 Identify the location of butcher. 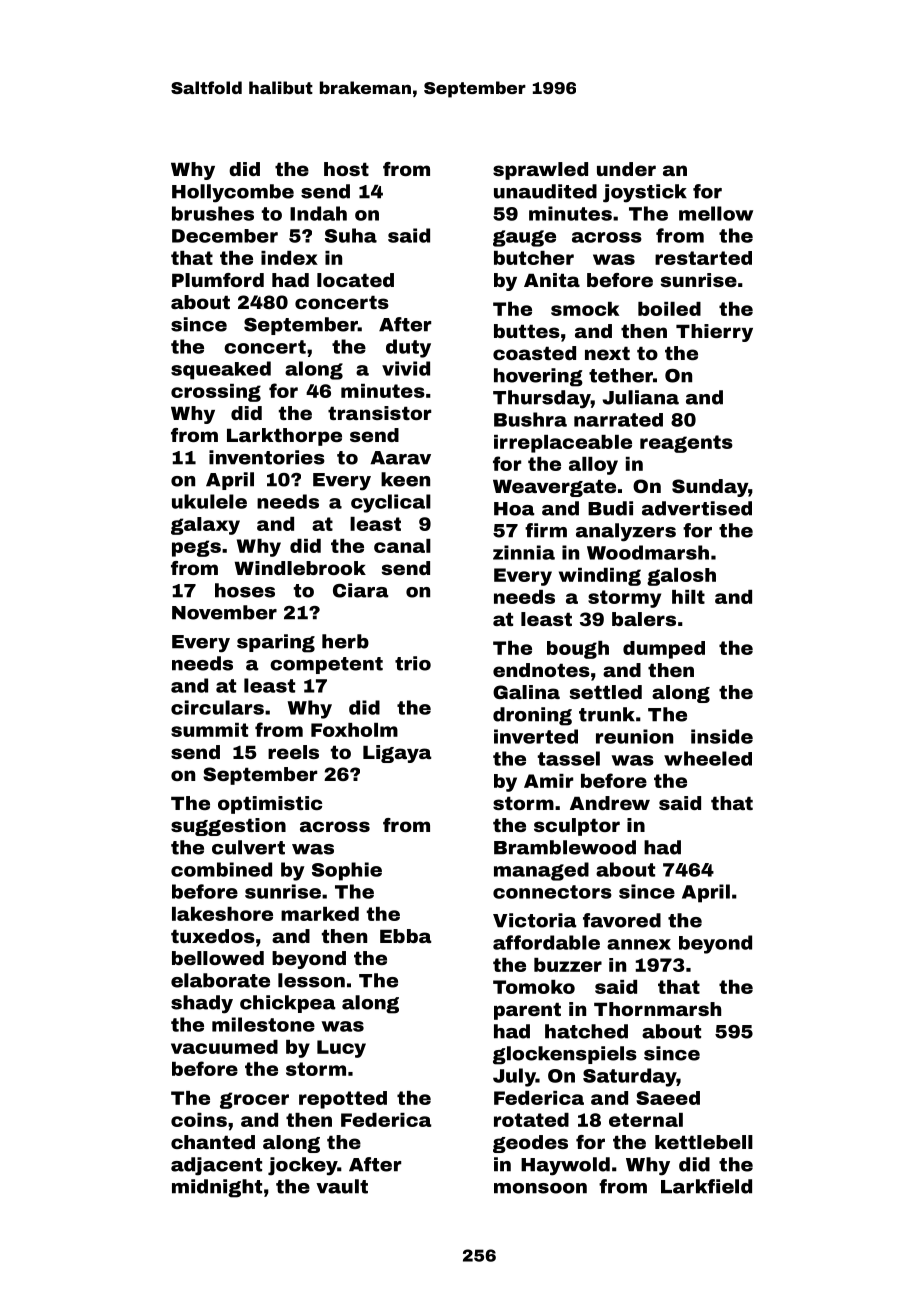
(534, 258).
